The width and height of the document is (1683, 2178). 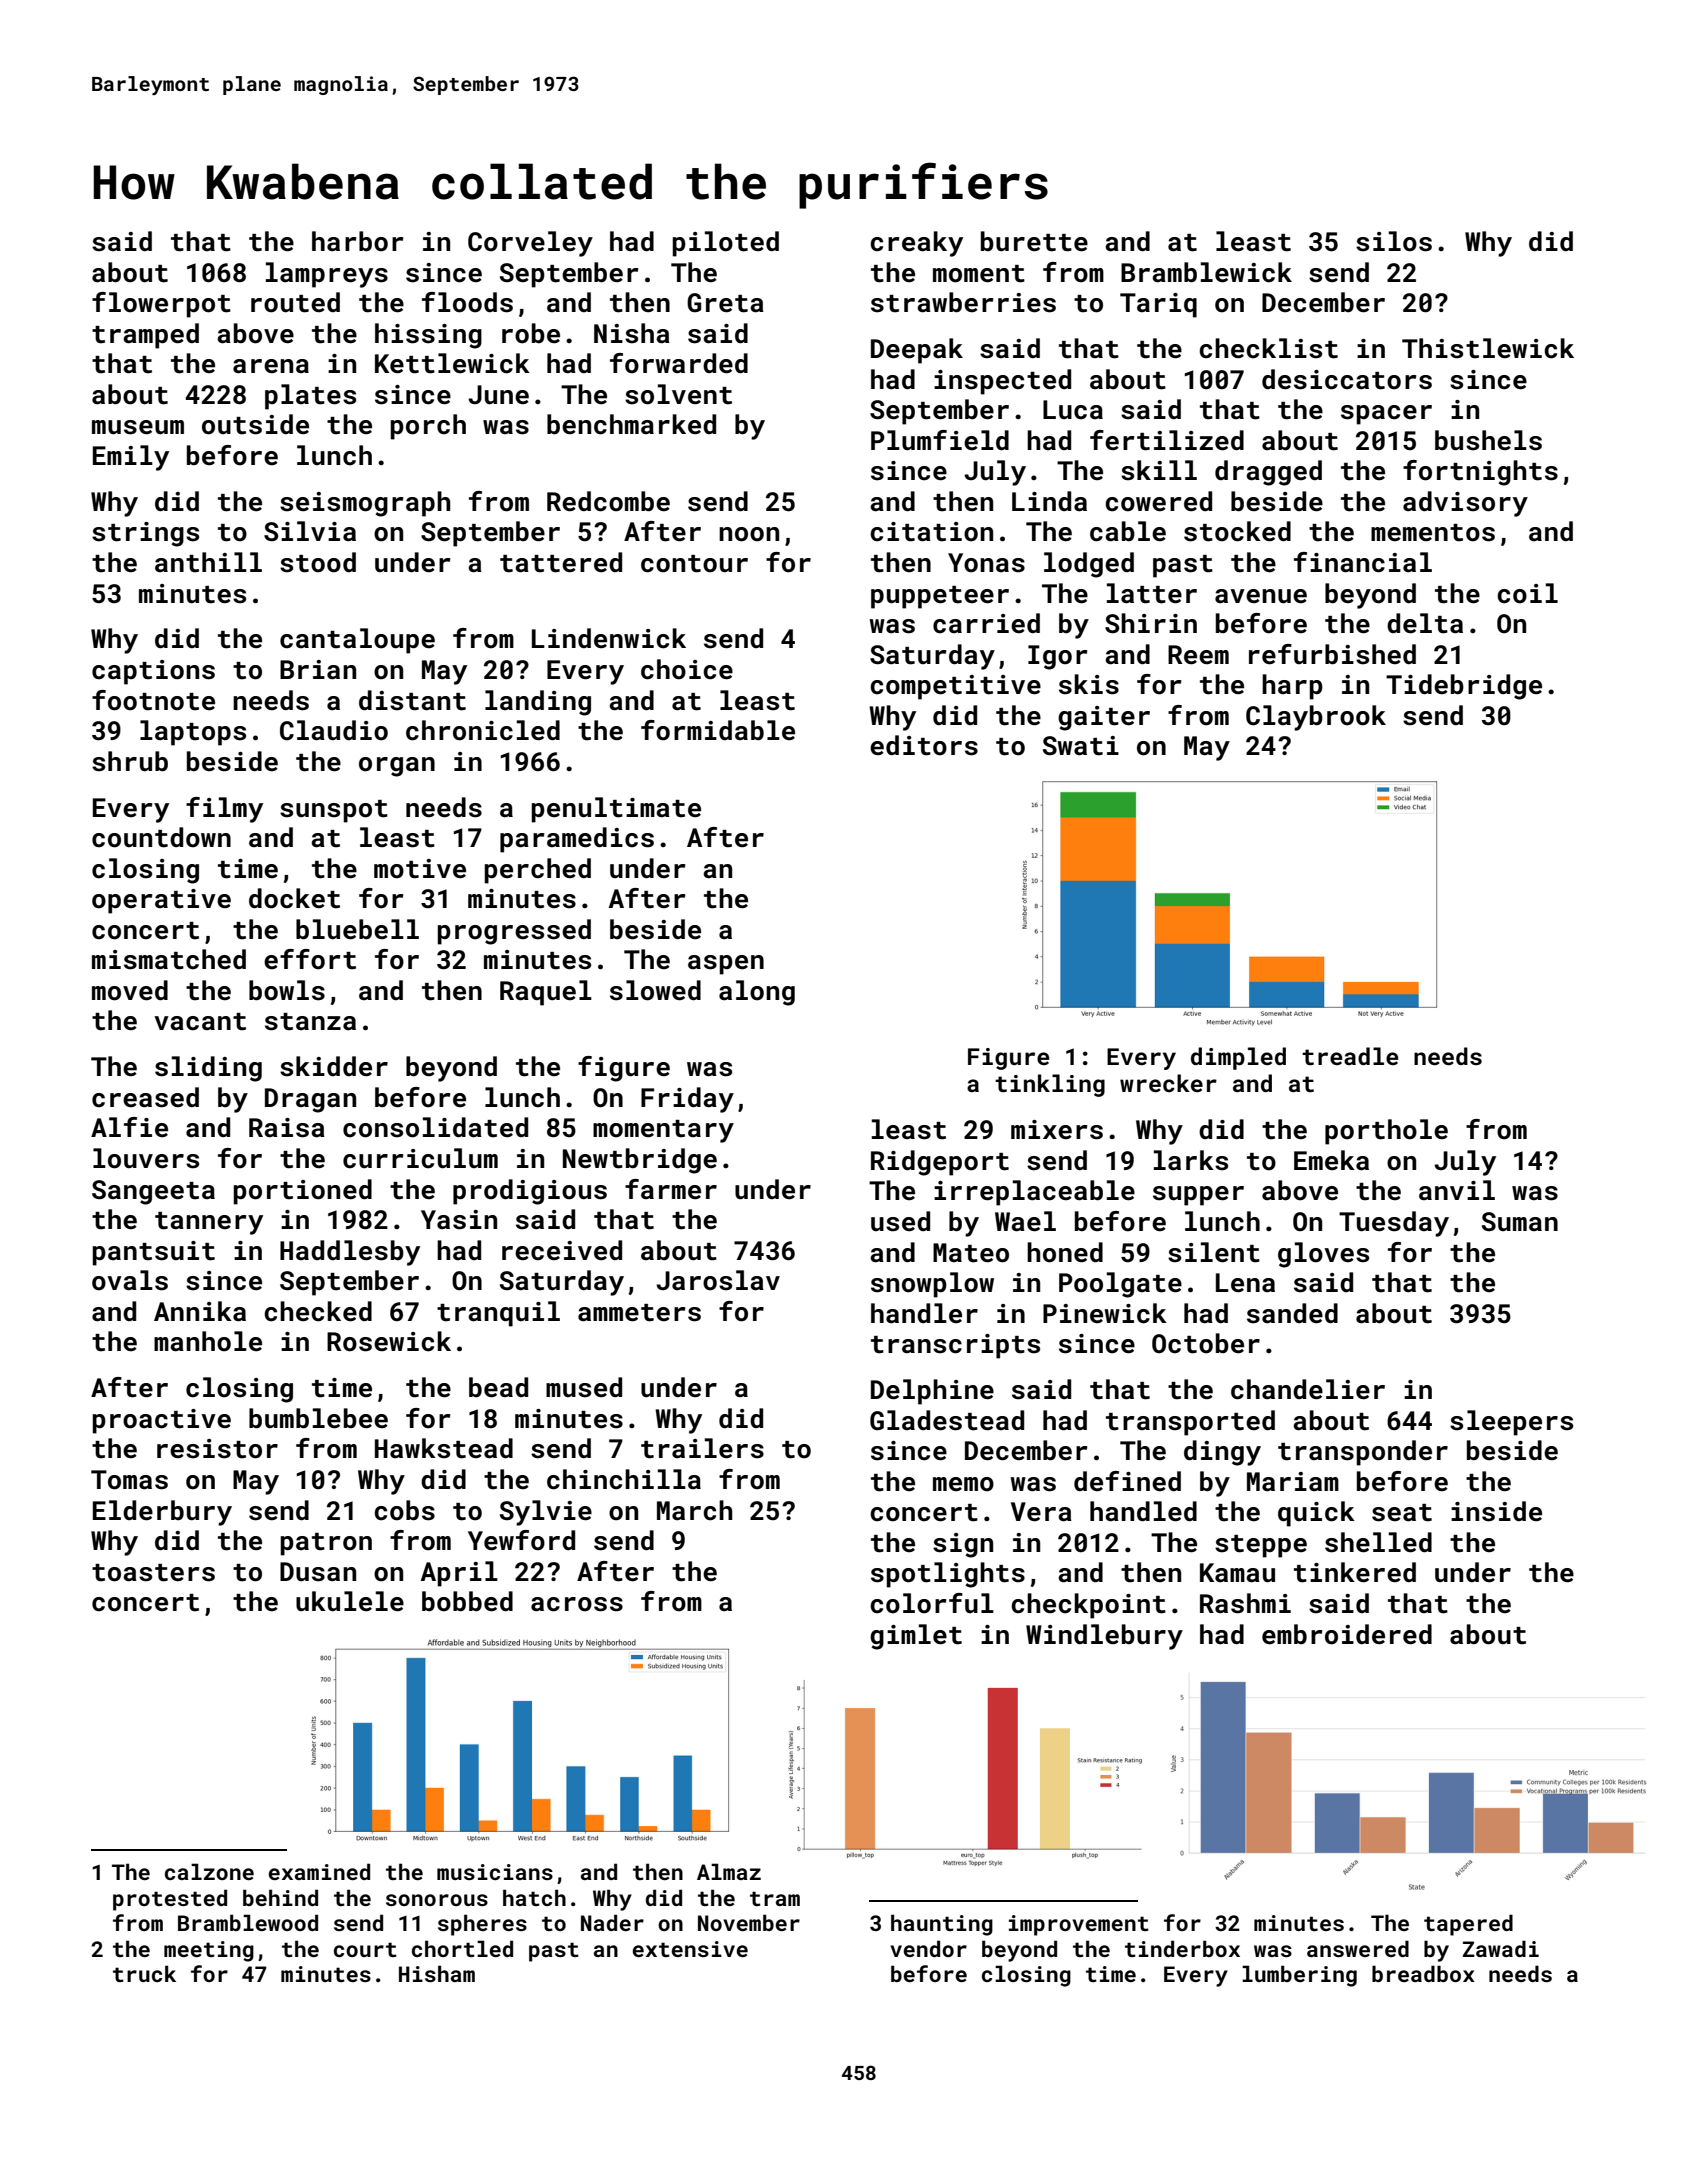 What do you see at coordinates (640, 1161) in the document?
I see `Newtbridge` at bounding box center [640, 1161].
